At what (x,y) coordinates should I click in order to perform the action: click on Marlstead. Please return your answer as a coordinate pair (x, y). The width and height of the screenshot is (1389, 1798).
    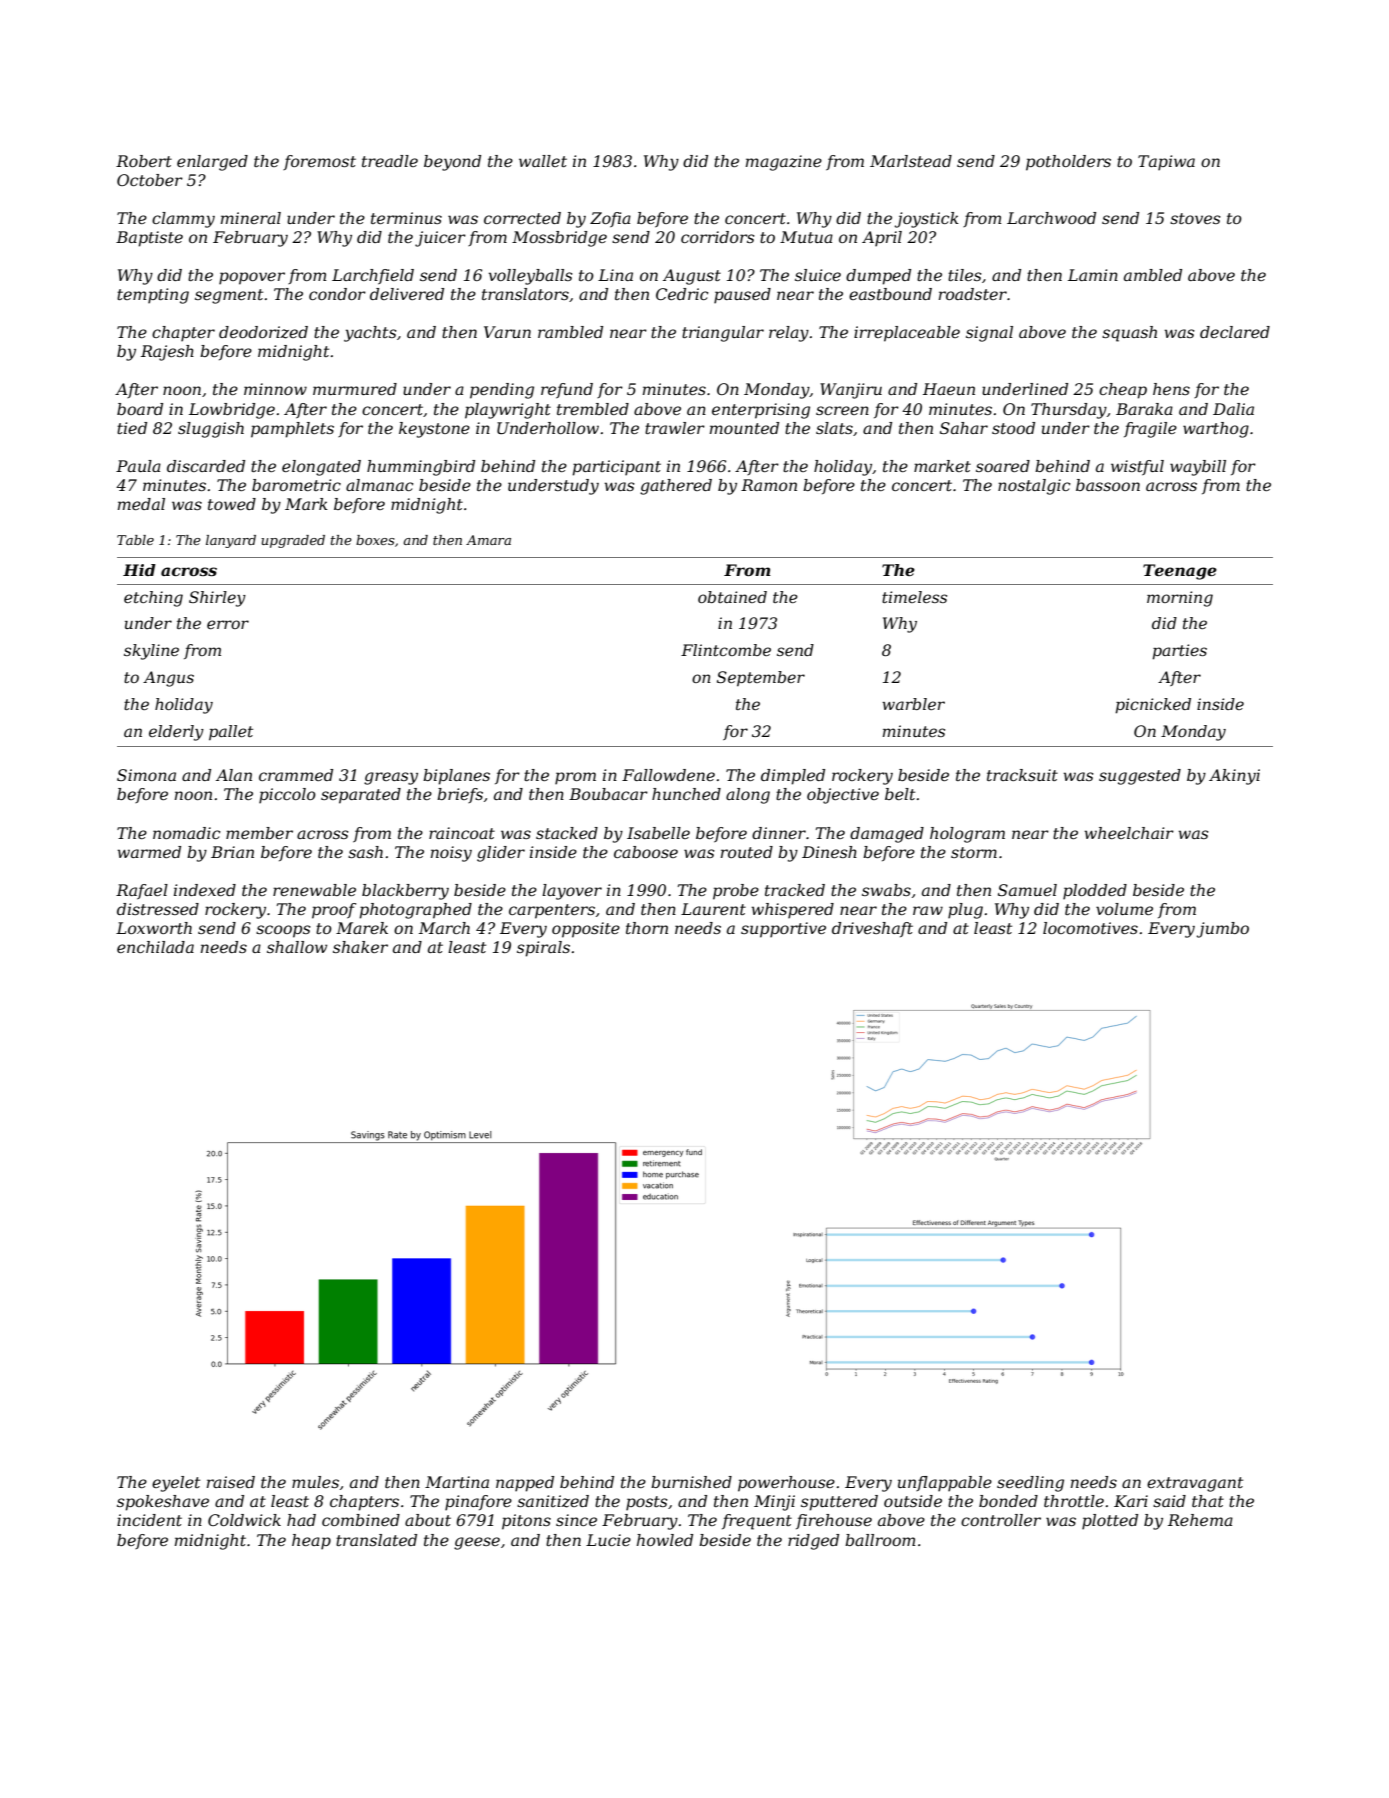
    Looking at the image, I should click on (911, 161).
